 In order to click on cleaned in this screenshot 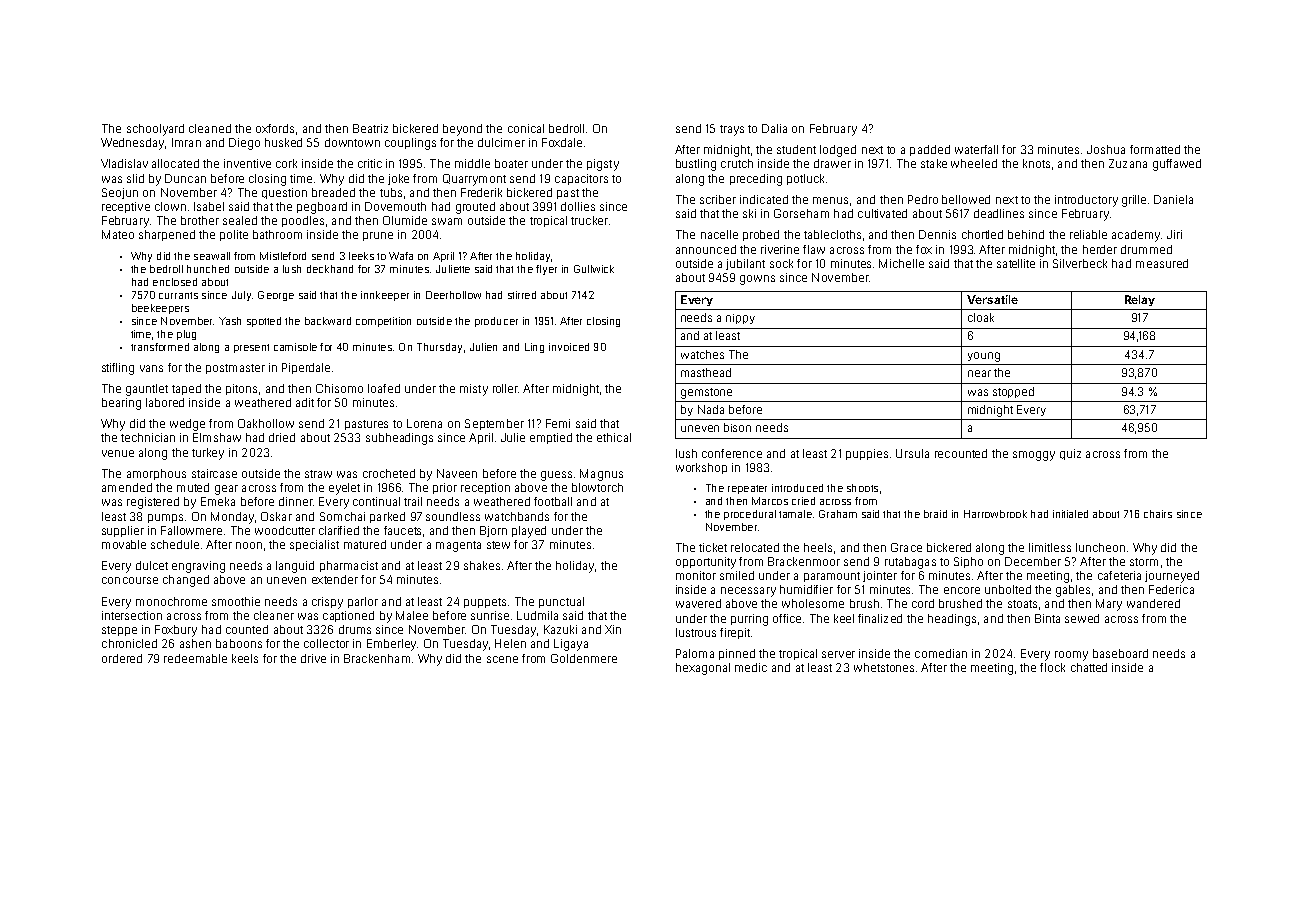, I will do `click(210, 128)`.
